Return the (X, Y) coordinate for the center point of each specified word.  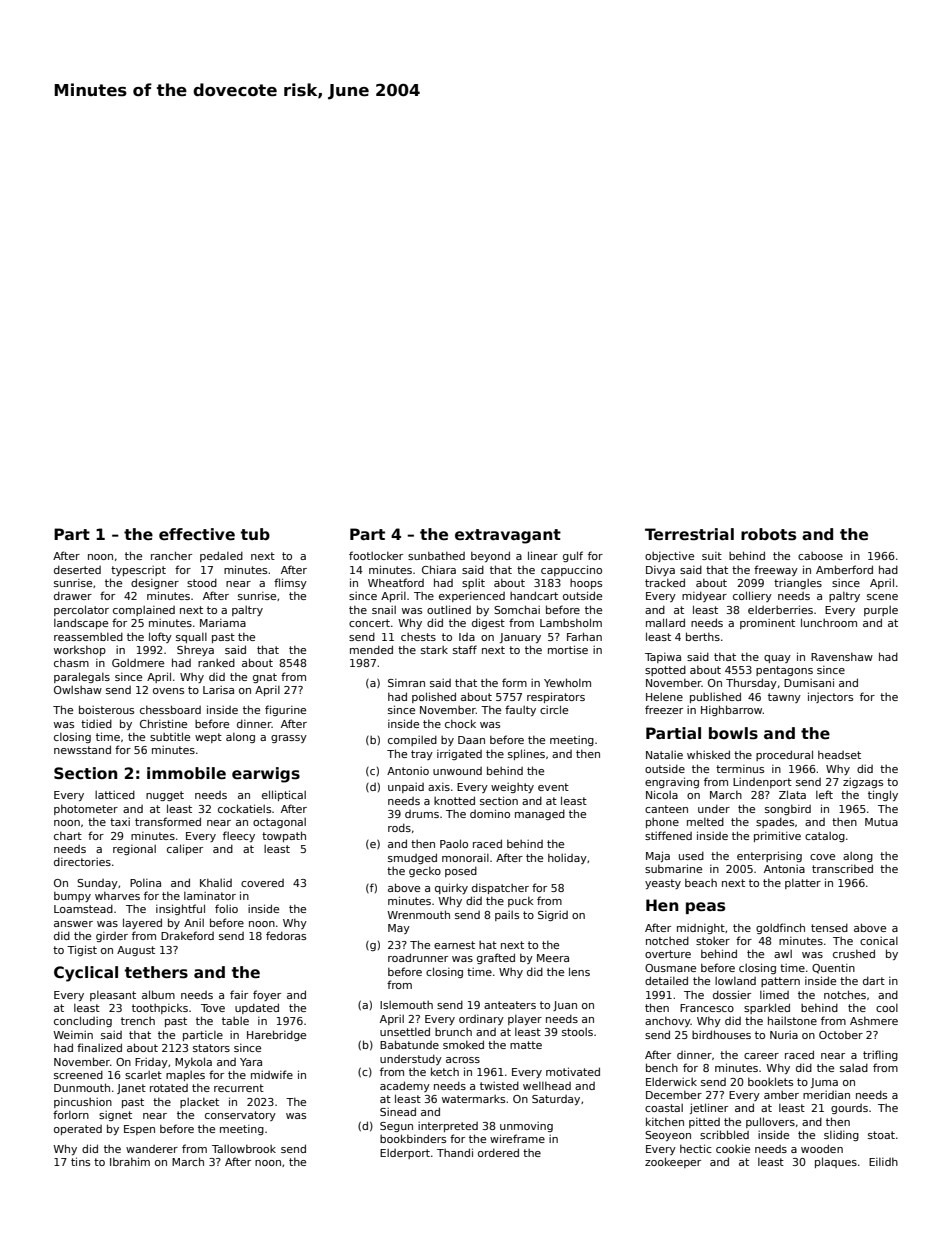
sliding (841, 1136)
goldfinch (780, 928)
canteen (666, 809)
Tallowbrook (244, 1148)
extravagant (508, 536)
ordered (498, 1152)
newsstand (82, 749)
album (158, 994)
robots (768, 534)
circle (554, 709)
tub (255, 534)
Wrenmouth (418, 914)
